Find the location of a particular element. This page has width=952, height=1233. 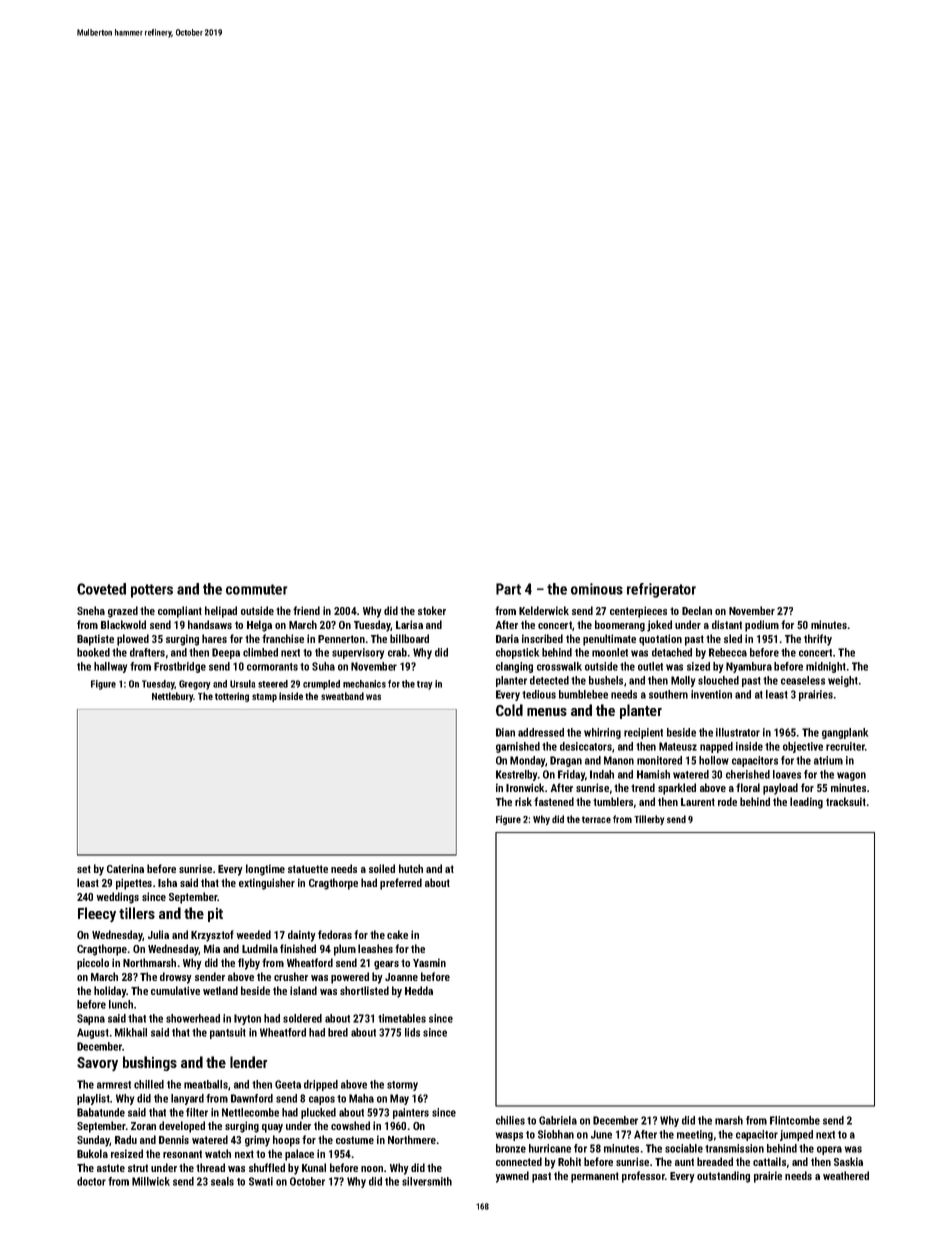

climbed is located at coordinates (260, 652).
